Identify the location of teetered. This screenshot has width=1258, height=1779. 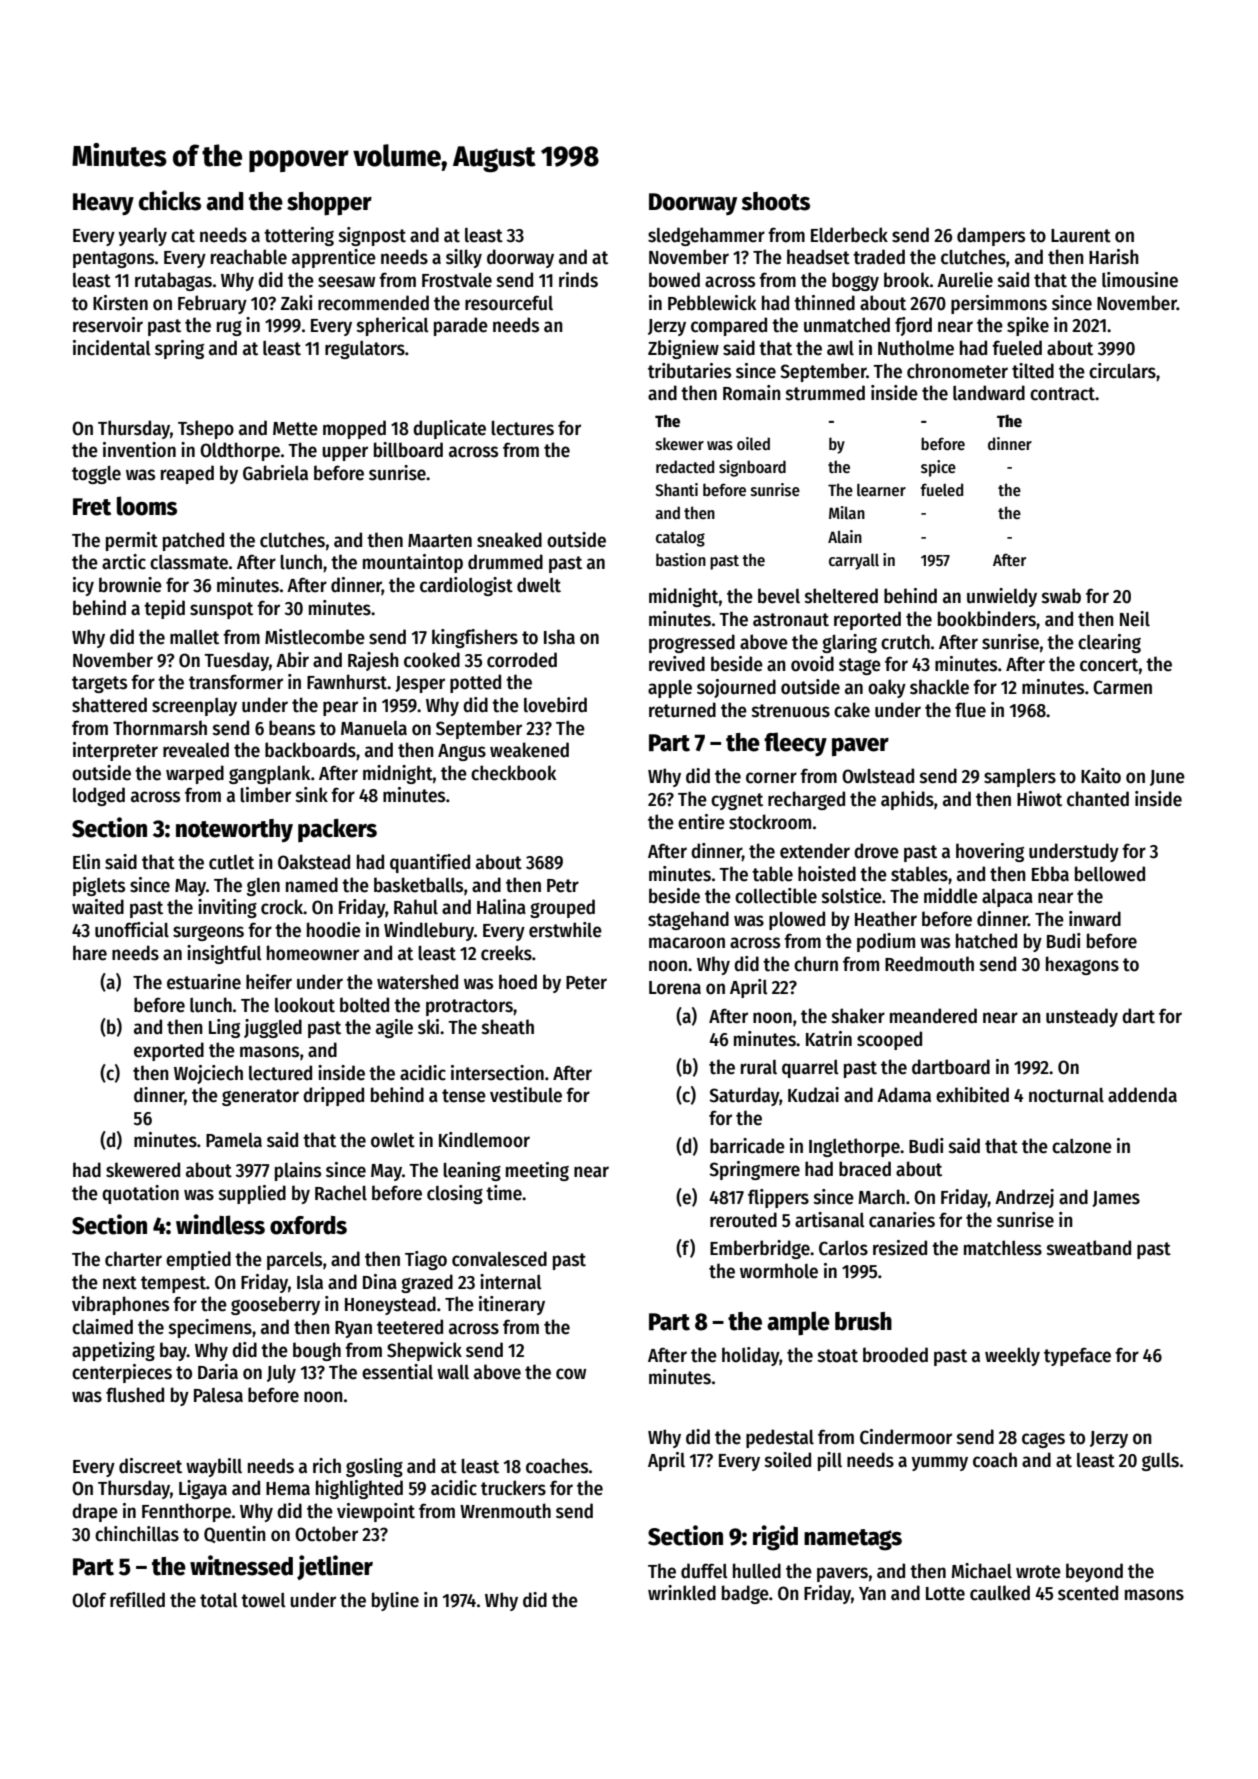
(410, 1327).
